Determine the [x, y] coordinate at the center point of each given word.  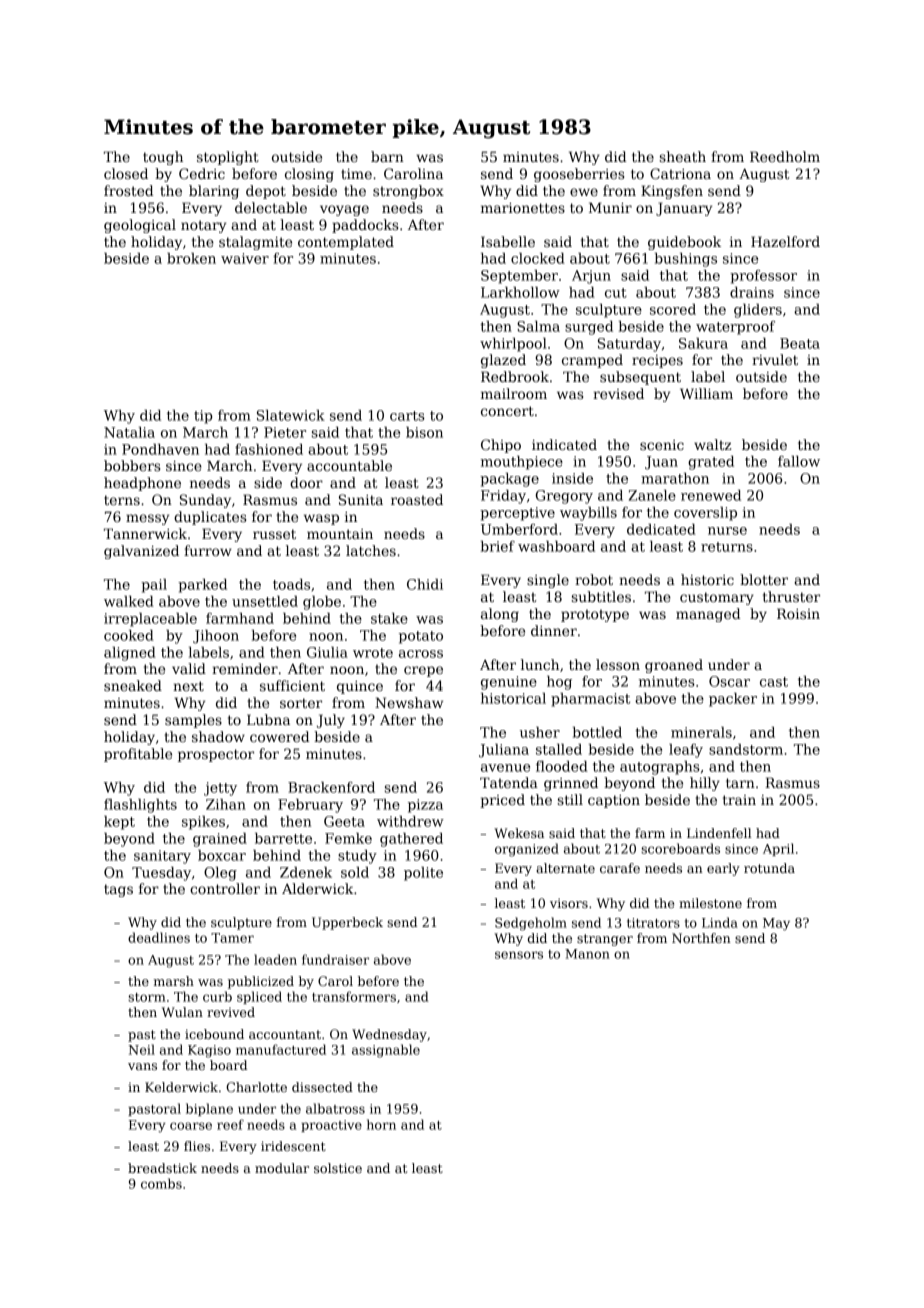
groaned [674, 666]
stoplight [228, 158]
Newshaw [409, 702]
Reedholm [785, 156]
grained [220, 840]
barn [387, 156]
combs [161, 1183]
